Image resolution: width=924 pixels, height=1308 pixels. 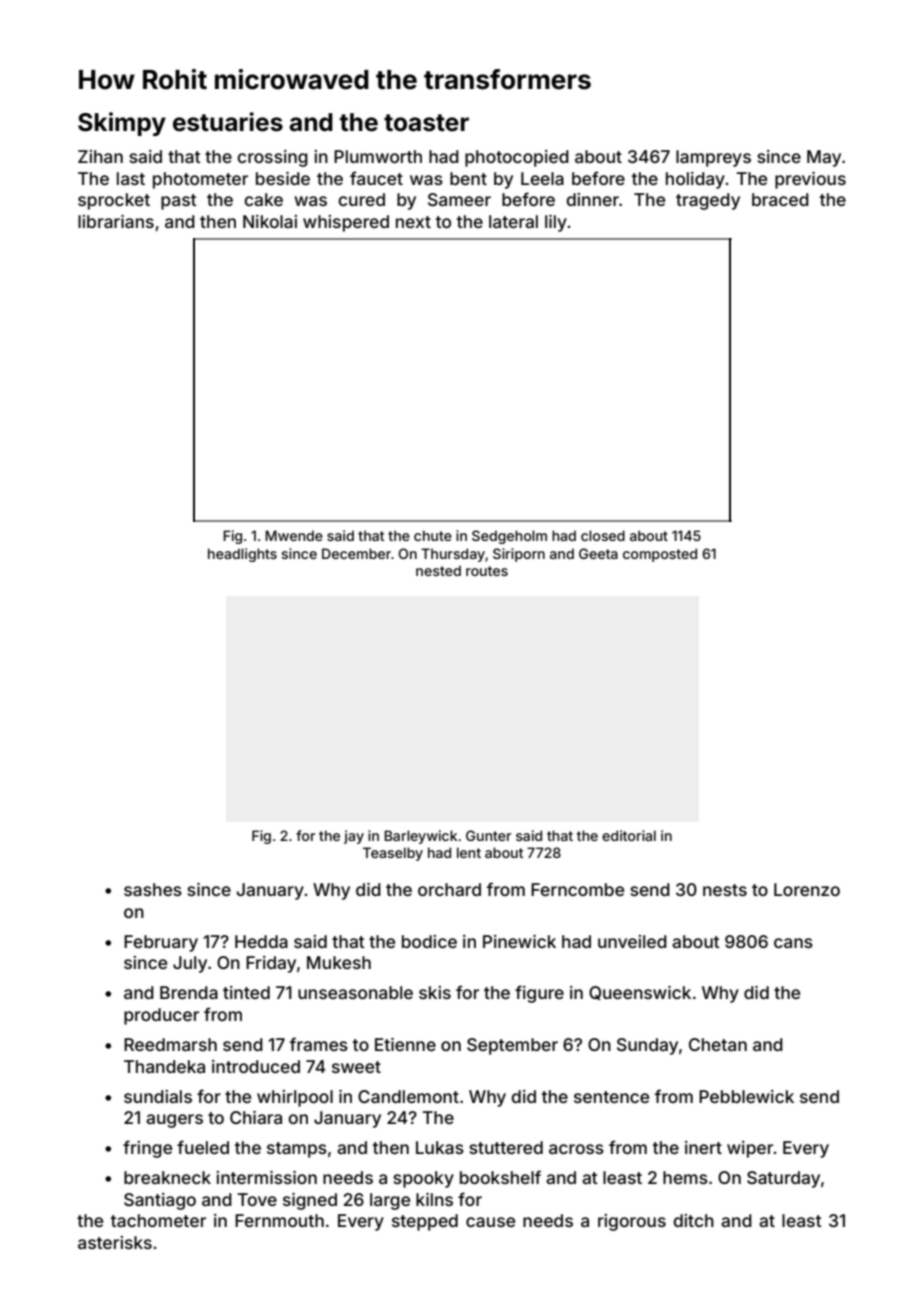 What do you see at coordinates (459, 199) in the image?
I see `Sameer` at bounding box center [459, 199].
